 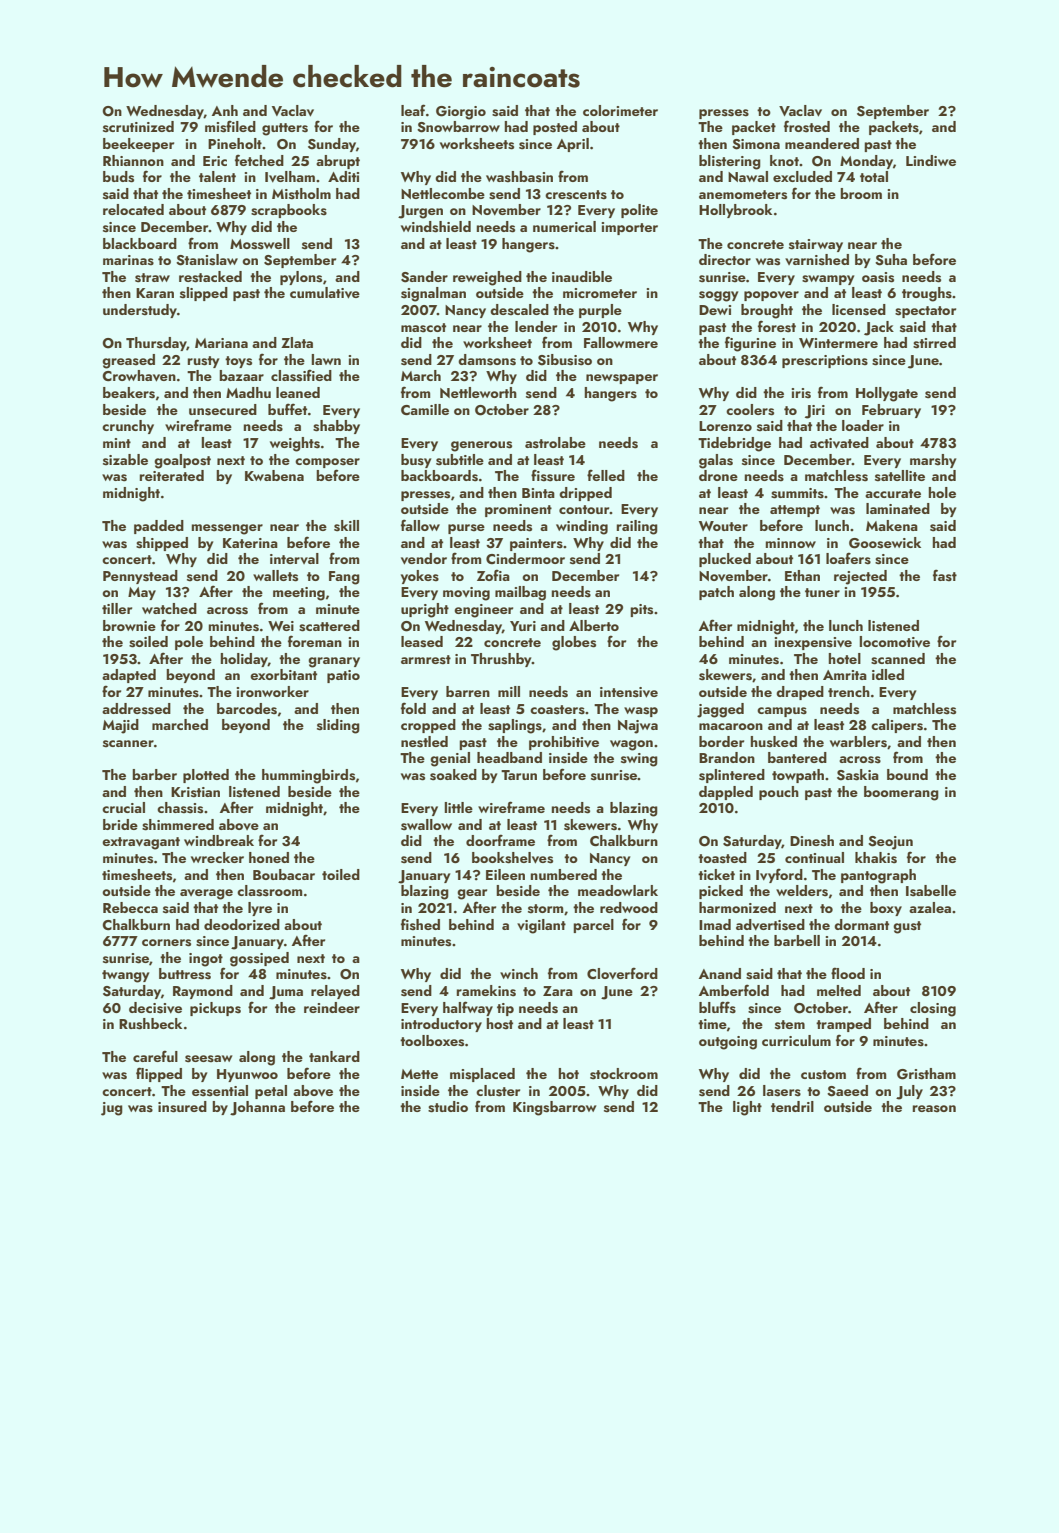 What do you see at coordinates (169, 608) in the document?
I see `watched` at bounding box center [169, 608].
